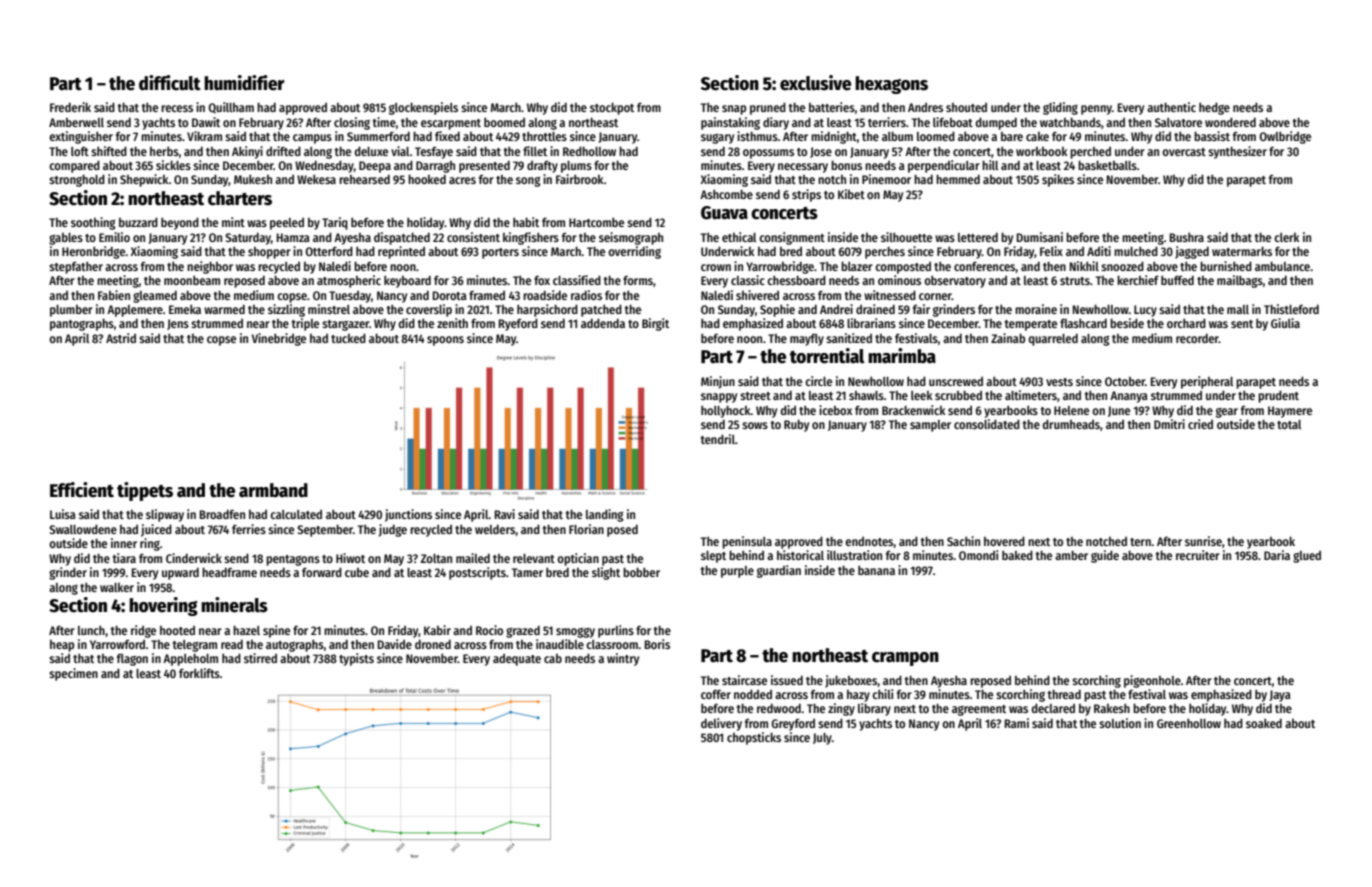 The image size is (1372, 887). What do you see at coordinates (787, 680) in the screenshot?
I see `issued` at bounding box center [787, 680].
